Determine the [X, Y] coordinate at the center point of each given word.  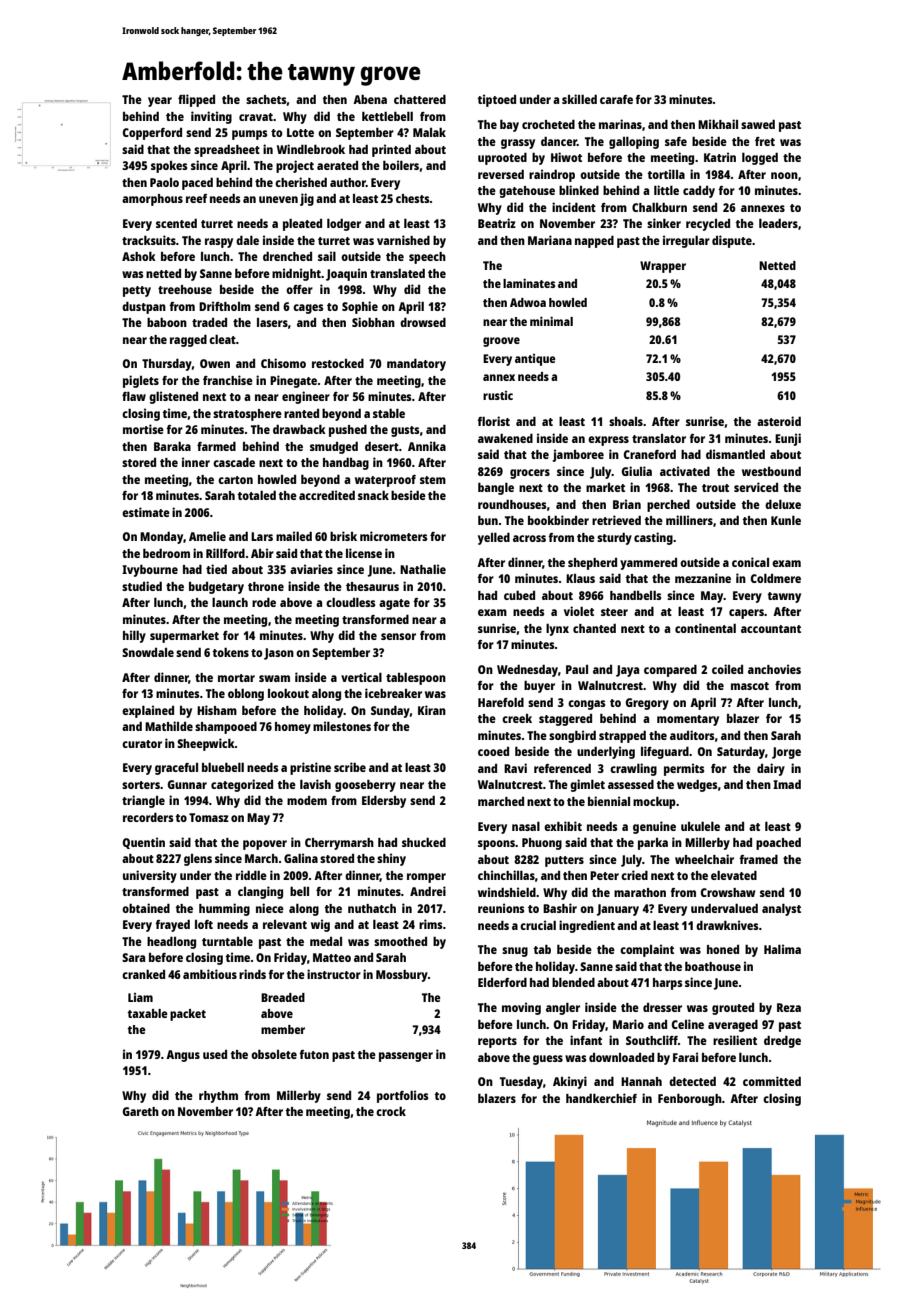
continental [705, 628]
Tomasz [209, 817]
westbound [771, 471]
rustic [498, 395]
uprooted [502, 159]
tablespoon [416, 679]
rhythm [218, 1097]
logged [760, 159]
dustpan [144, 308]
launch [230, 602]
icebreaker [393, 693]
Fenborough [690, 1100]
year [160, 102]
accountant [771, 629]
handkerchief [601, 1098]
